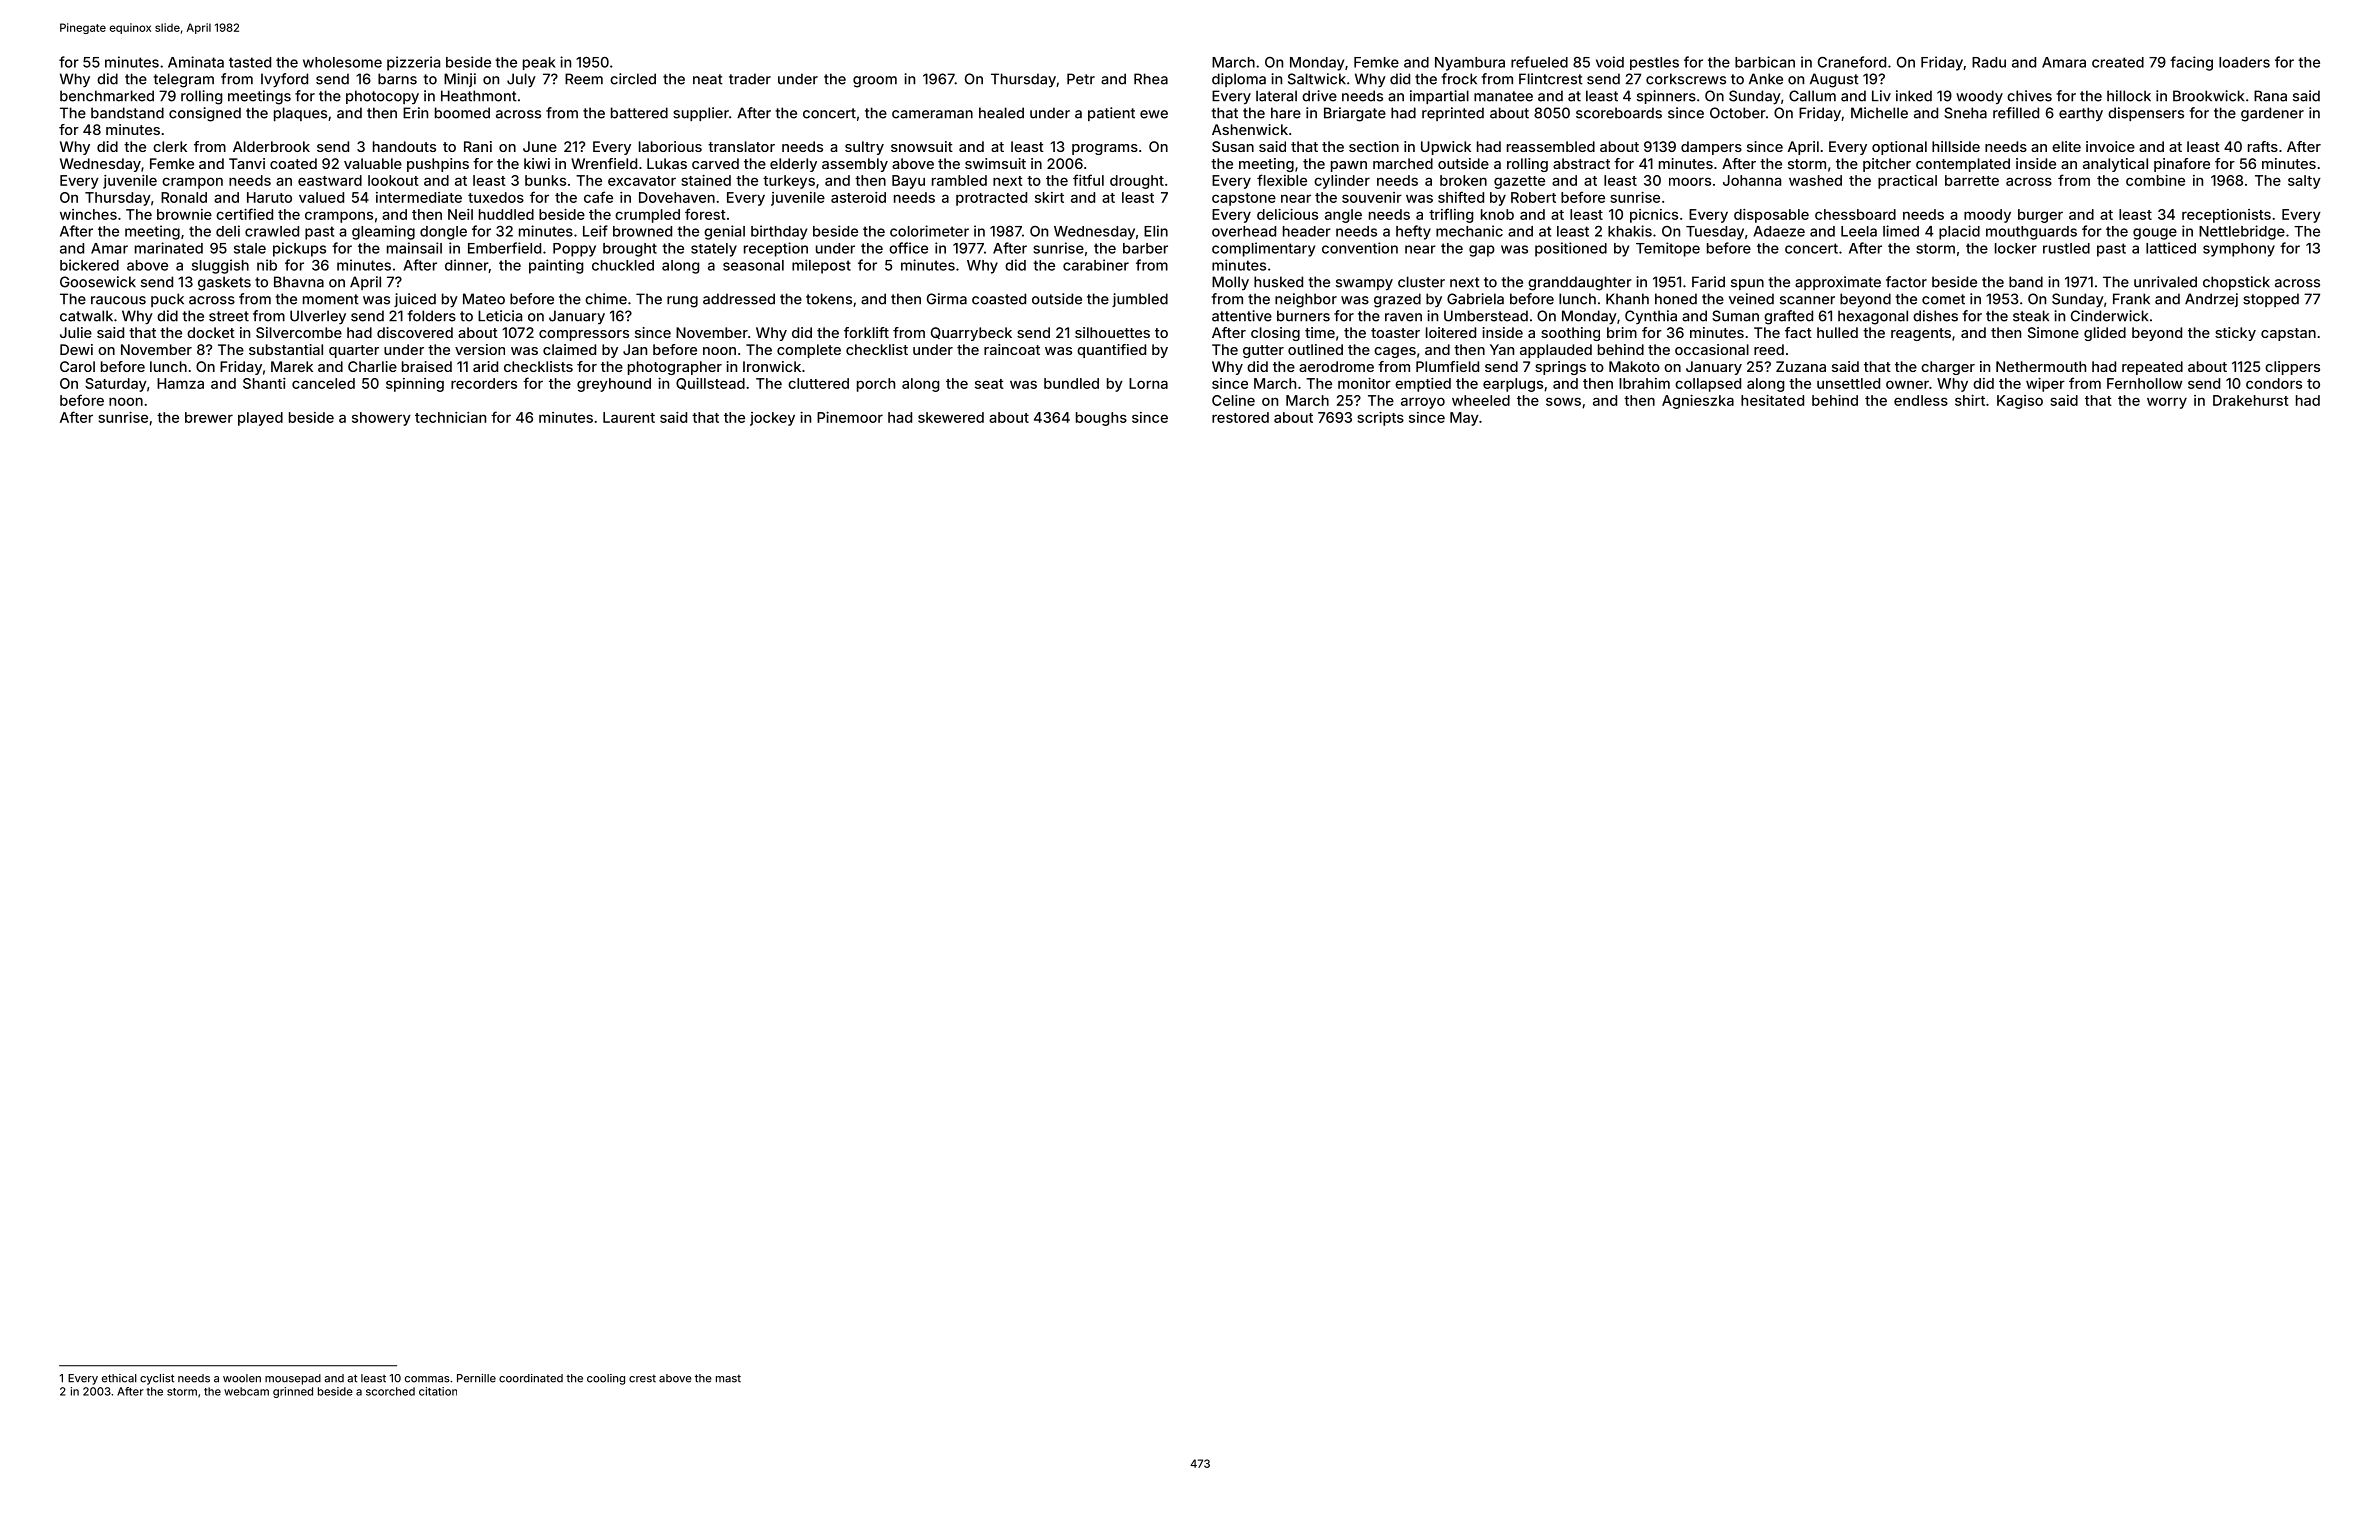 This screenshot has width=2380, height=1540. I want to click on brewer, so click(209, 417).
